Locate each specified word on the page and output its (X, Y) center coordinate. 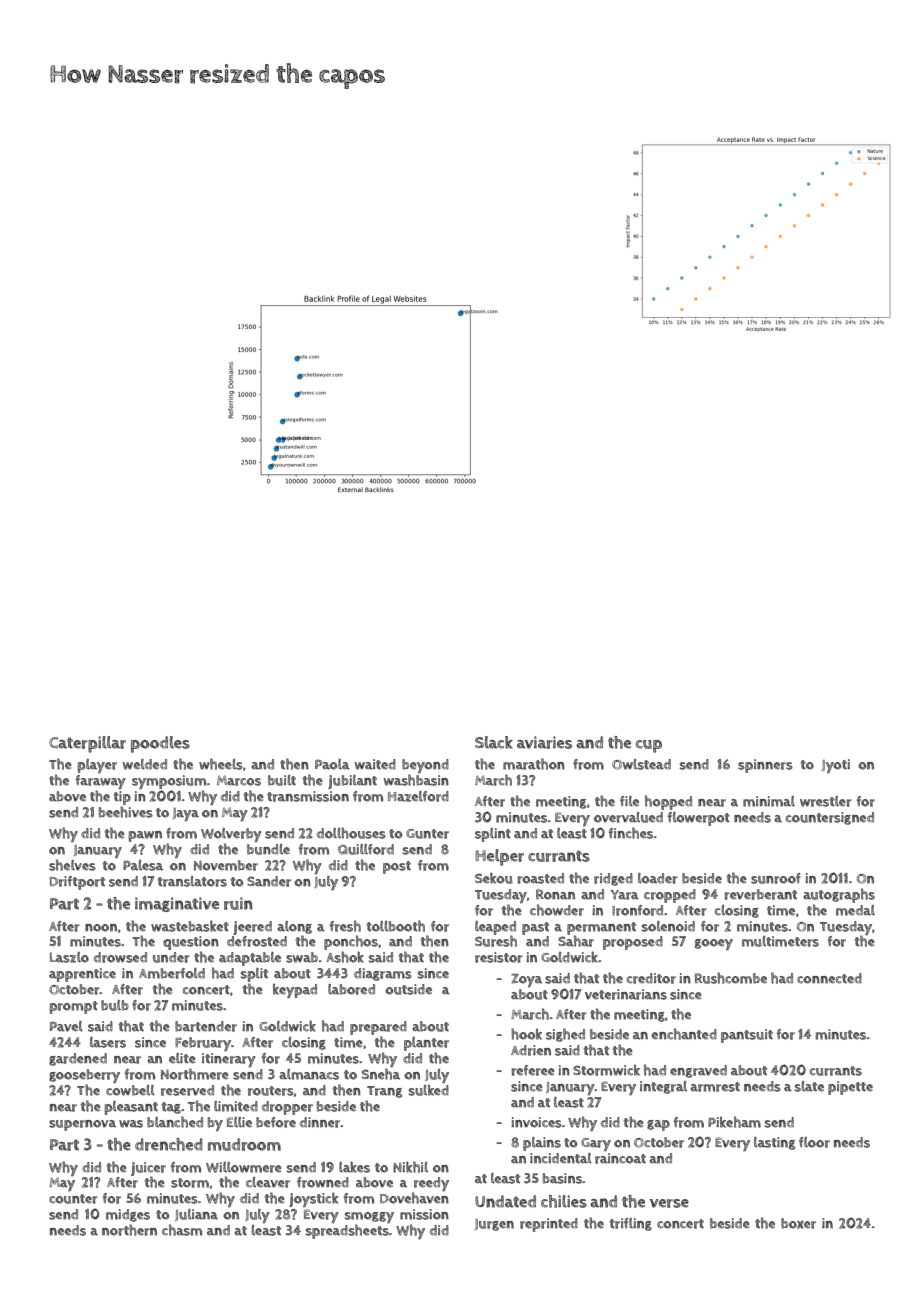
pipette (850, 1088)
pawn (145, 836)
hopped (668, 802)
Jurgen (494, 1225)
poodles (160, 744)
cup (649, 746)
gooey (714, 944)
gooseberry (84, 1076)
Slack (494, 742)
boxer (798, 1223)
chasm (182, 1230)
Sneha (381, 1074)
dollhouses (351, 833)
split (254, 975)
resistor (499, 957)
